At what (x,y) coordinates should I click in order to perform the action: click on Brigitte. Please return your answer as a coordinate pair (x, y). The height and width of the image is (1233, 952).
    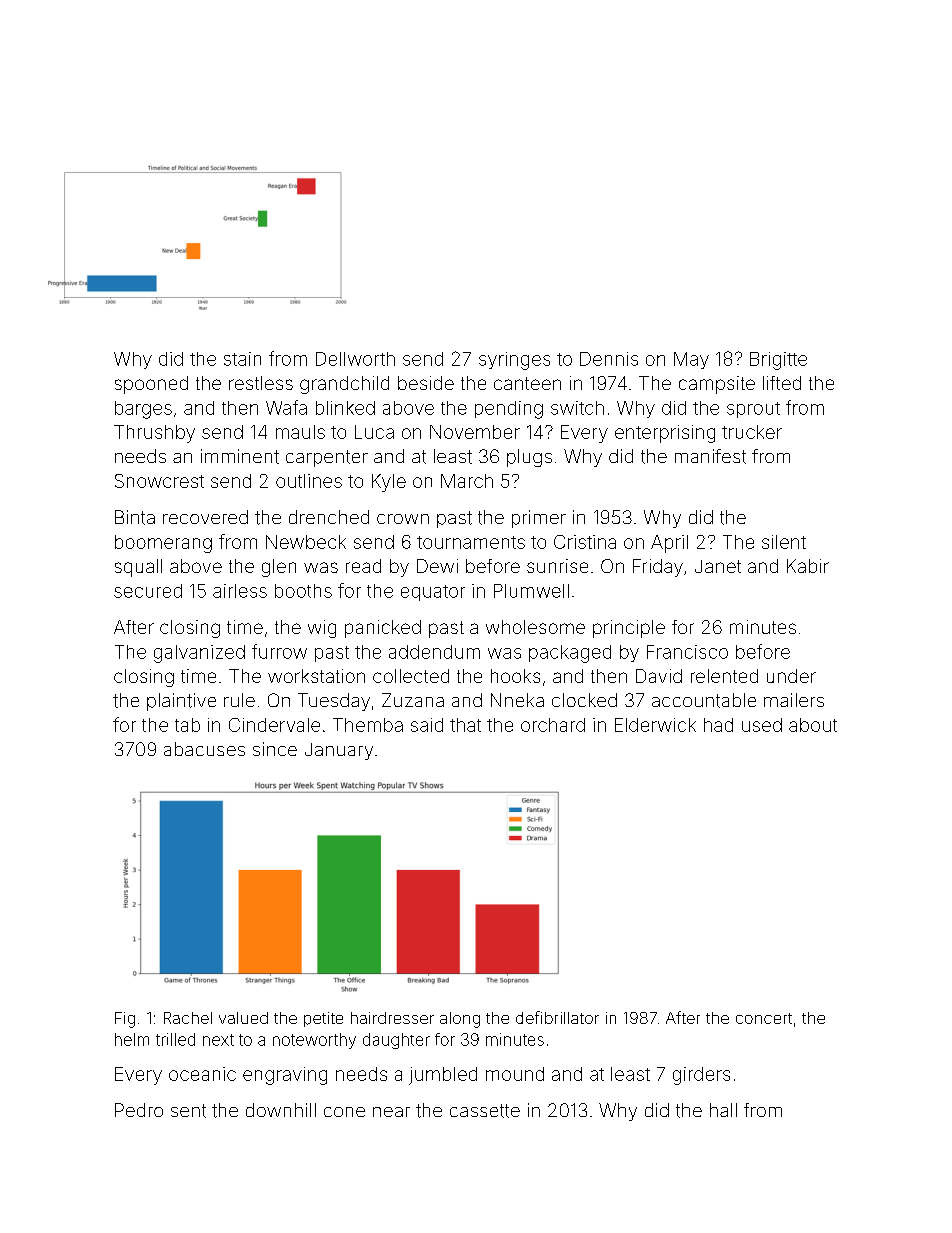
    Looking at the image, I should click on (778, 361).
